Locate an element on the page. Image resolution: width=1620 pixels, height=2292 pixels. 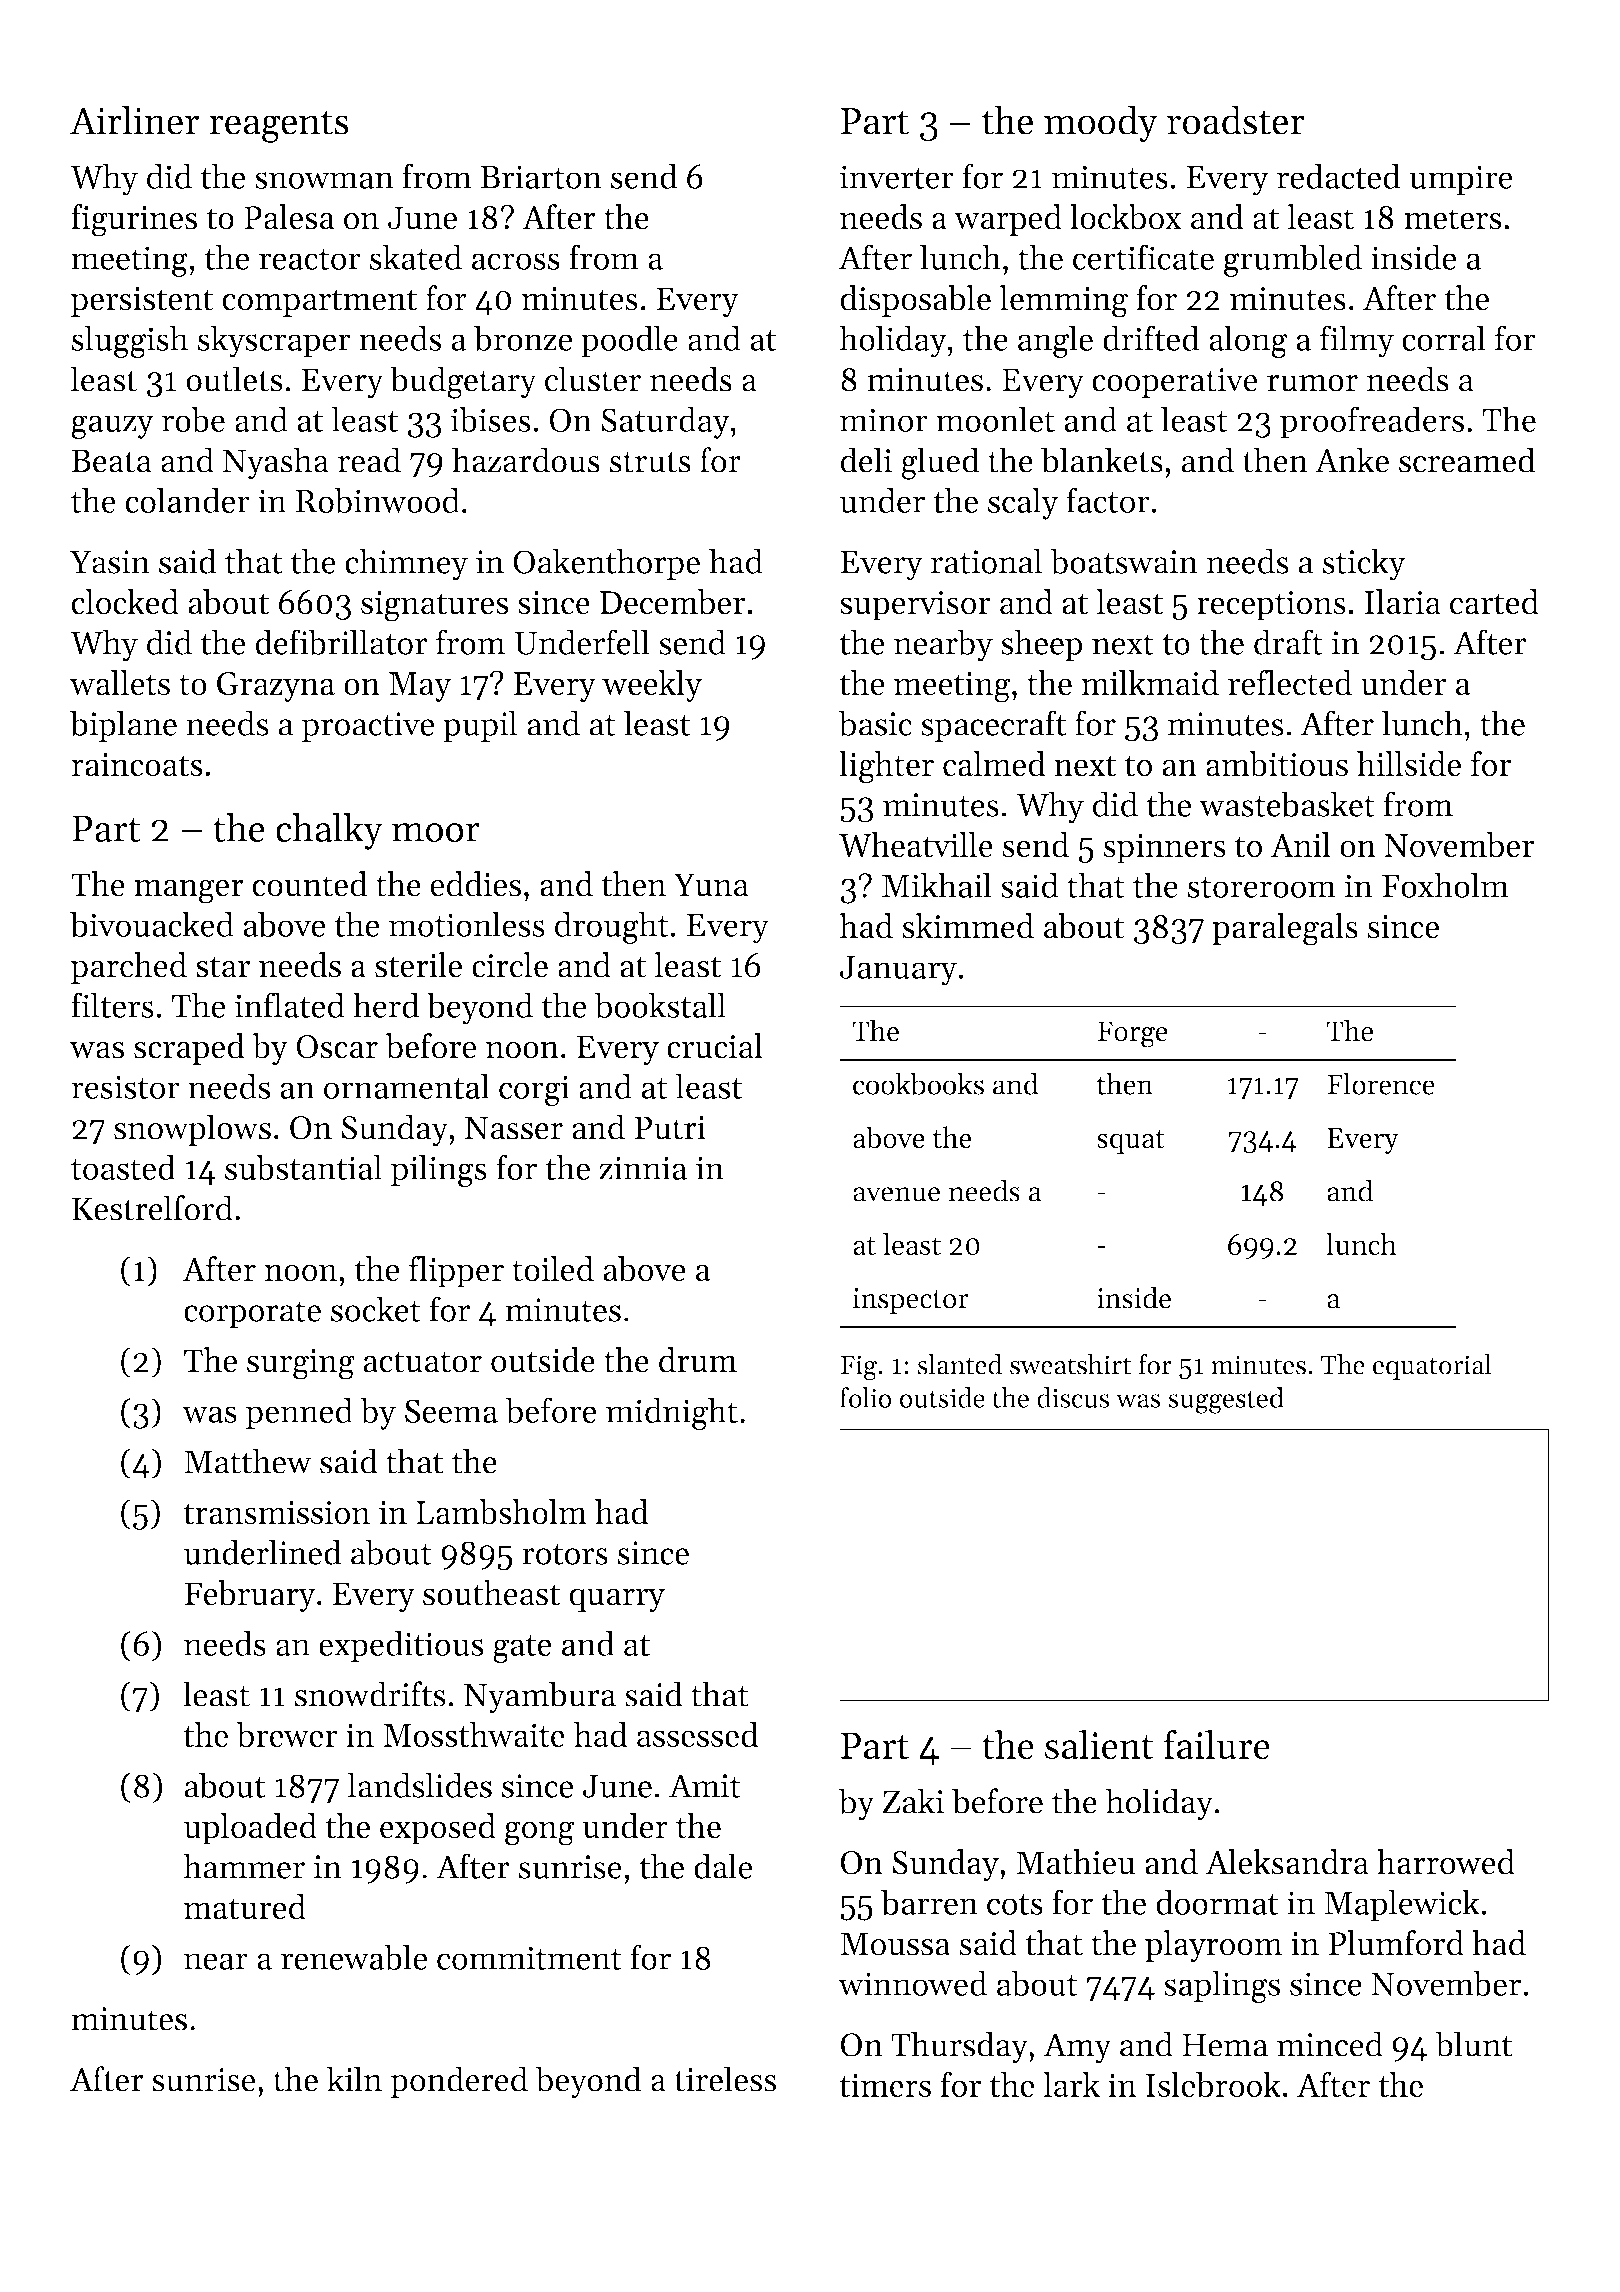
colander is located at coordinates (187, 500).
